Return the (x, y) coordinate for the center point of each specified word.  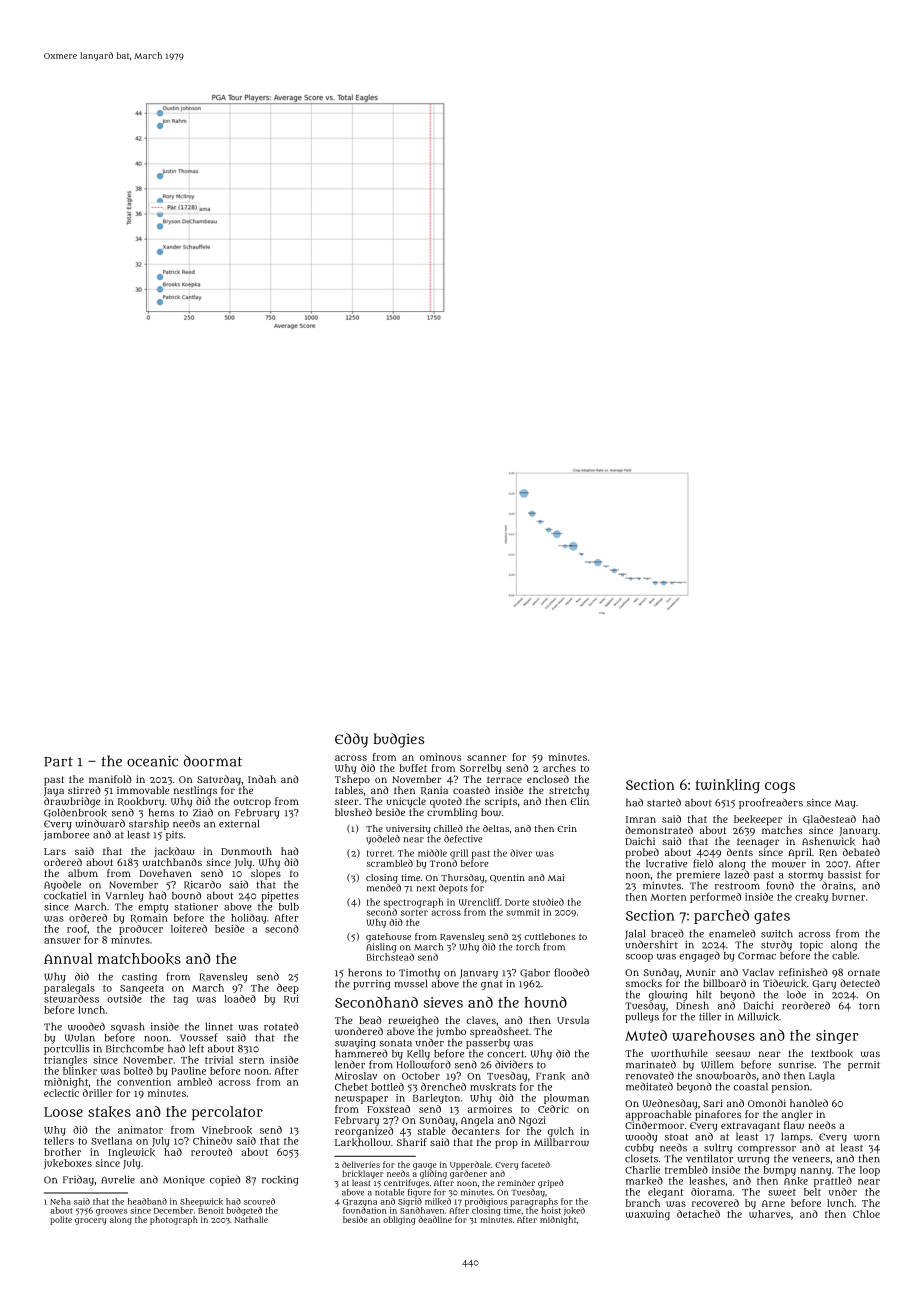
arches (559, 768)
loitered (189, 929)
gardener (468, 1174)
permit (864, 1066)
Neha (60, 1201)
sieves (443, 1002)
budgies (398, 740)
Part (58, 762)
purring (372, 985)
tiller (710, 1016)
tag (181, 1000)
